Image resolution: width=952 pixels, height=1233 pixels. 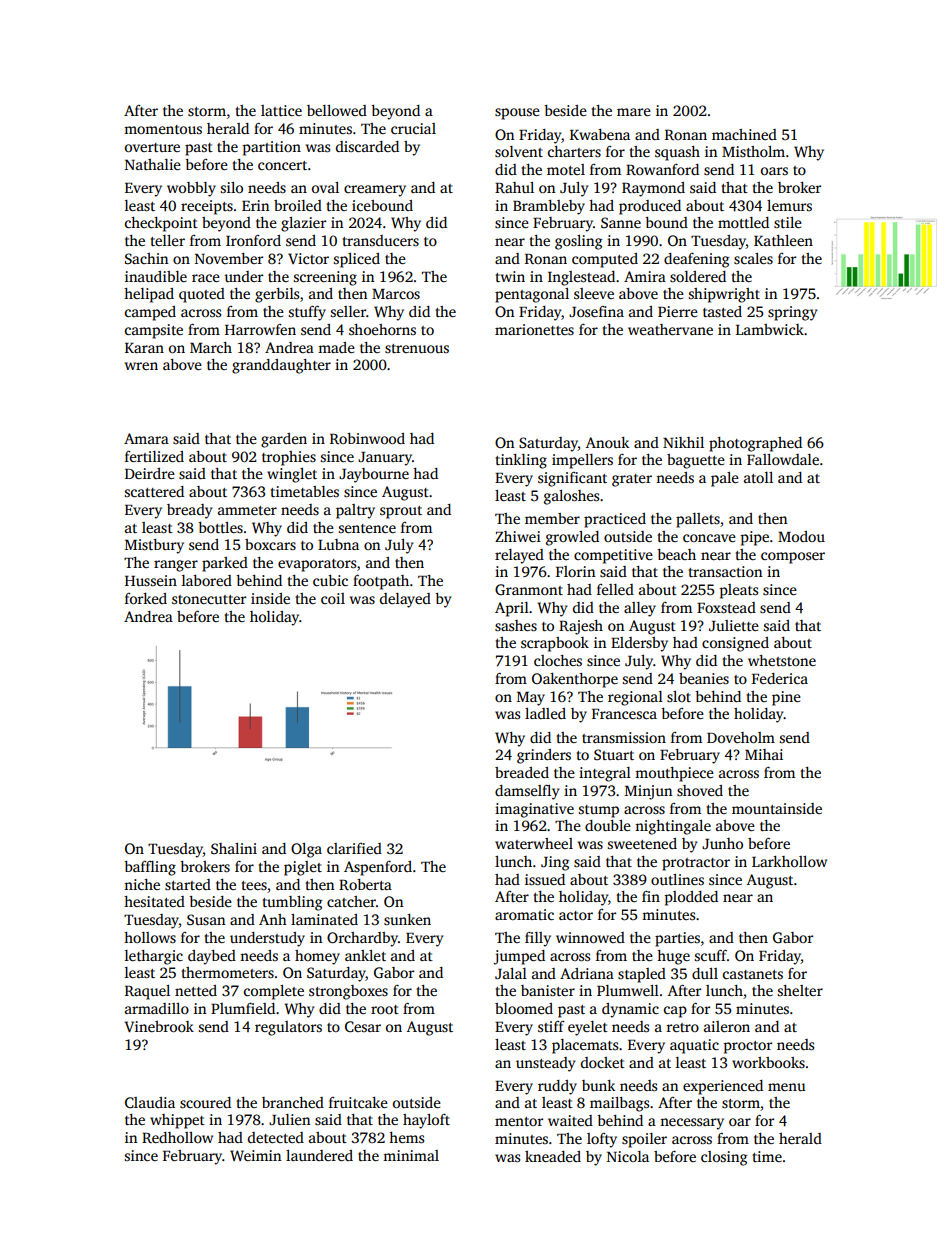 I want to click on spouse, so click(x=517, y=114).
